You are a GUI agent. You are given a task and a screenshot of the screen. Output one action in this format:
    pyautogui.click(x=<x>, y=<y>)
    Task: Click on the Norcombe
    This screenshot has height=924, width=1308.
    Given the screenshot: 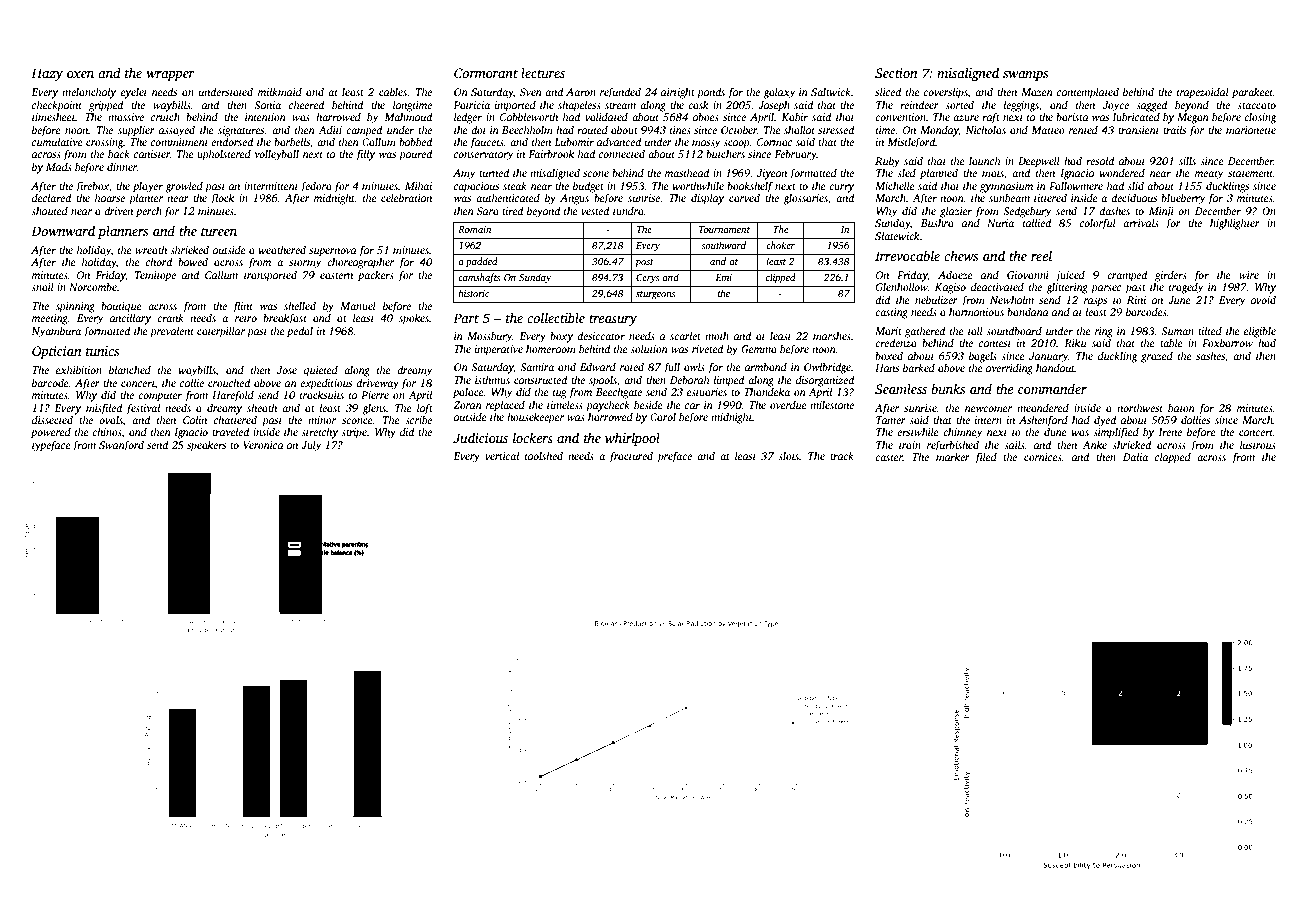 What is the action you would take?
    pyautogui.click(x=93, y=286)
